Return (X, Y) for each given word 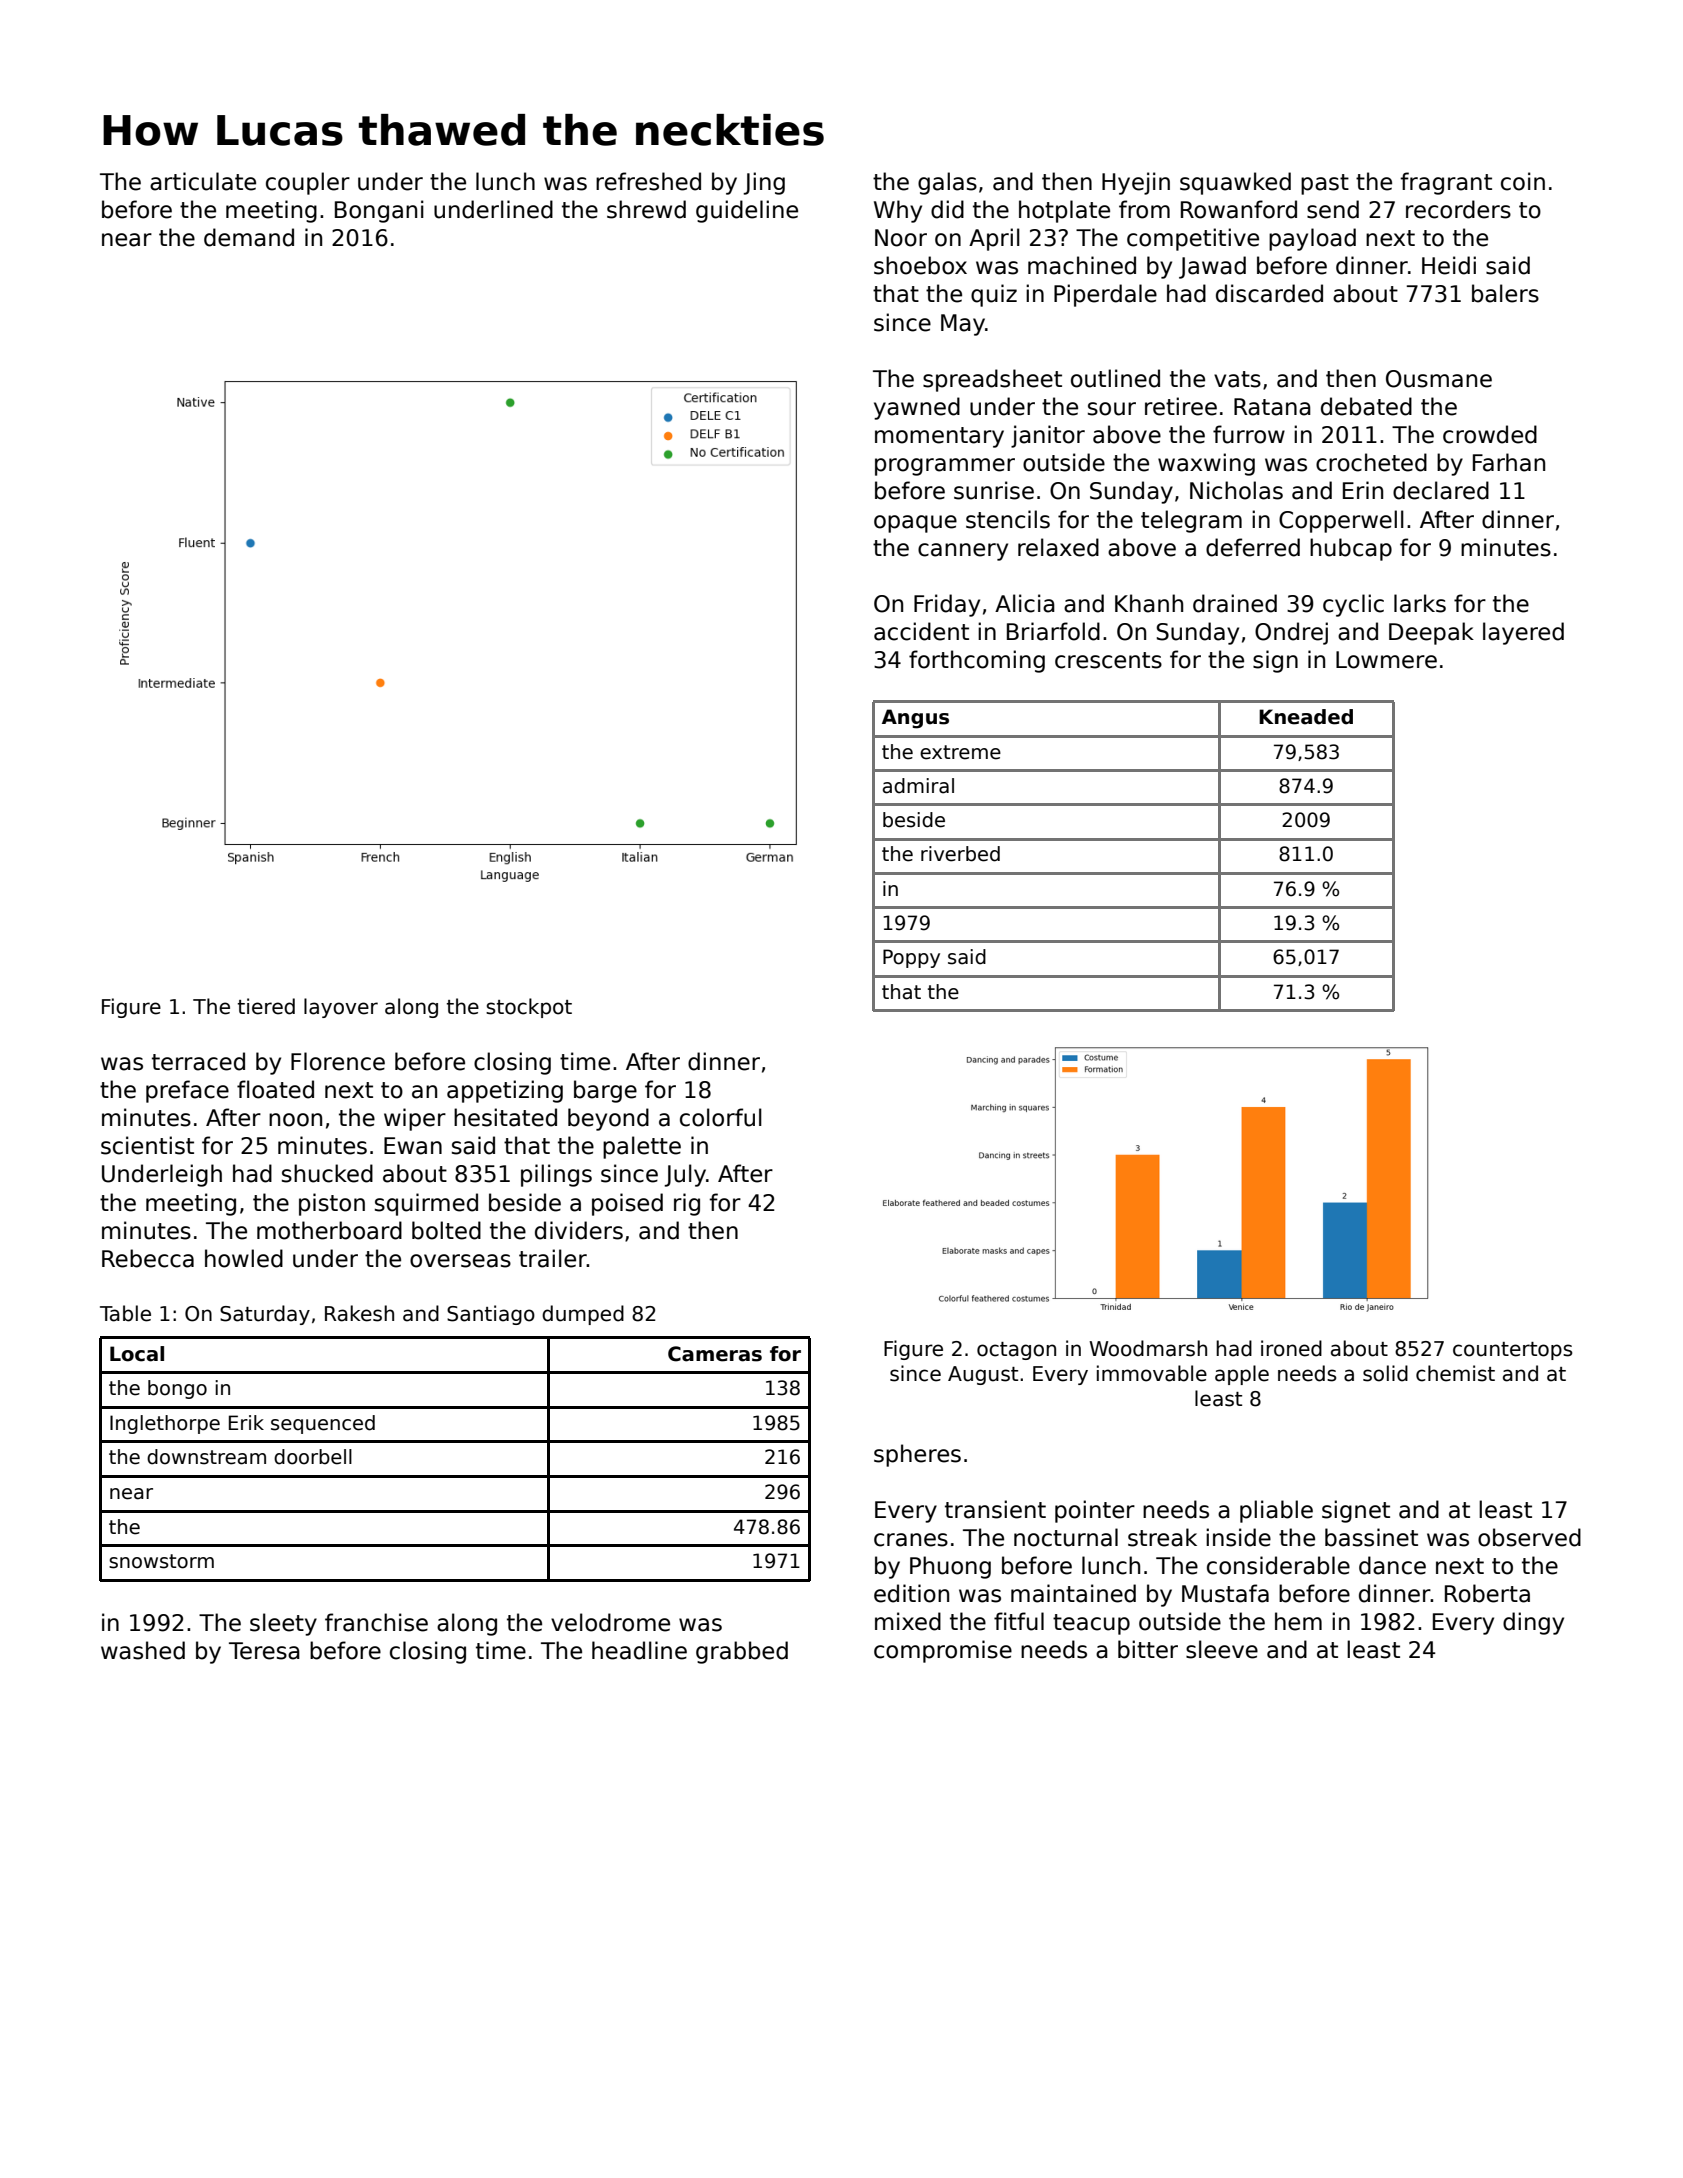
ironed (1291, 1348)
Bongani (379, 211)
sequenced (323, 1424)
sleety (283, 1624)
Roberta (1487, 1593)
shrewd (646, 209)
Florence (338, 1061)
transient (995, 1509)
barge (605, 1091)
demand (249, 237)
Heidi (1449, 265)
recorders (1458, 209)
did (947, 209)
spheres (917, 1455)
